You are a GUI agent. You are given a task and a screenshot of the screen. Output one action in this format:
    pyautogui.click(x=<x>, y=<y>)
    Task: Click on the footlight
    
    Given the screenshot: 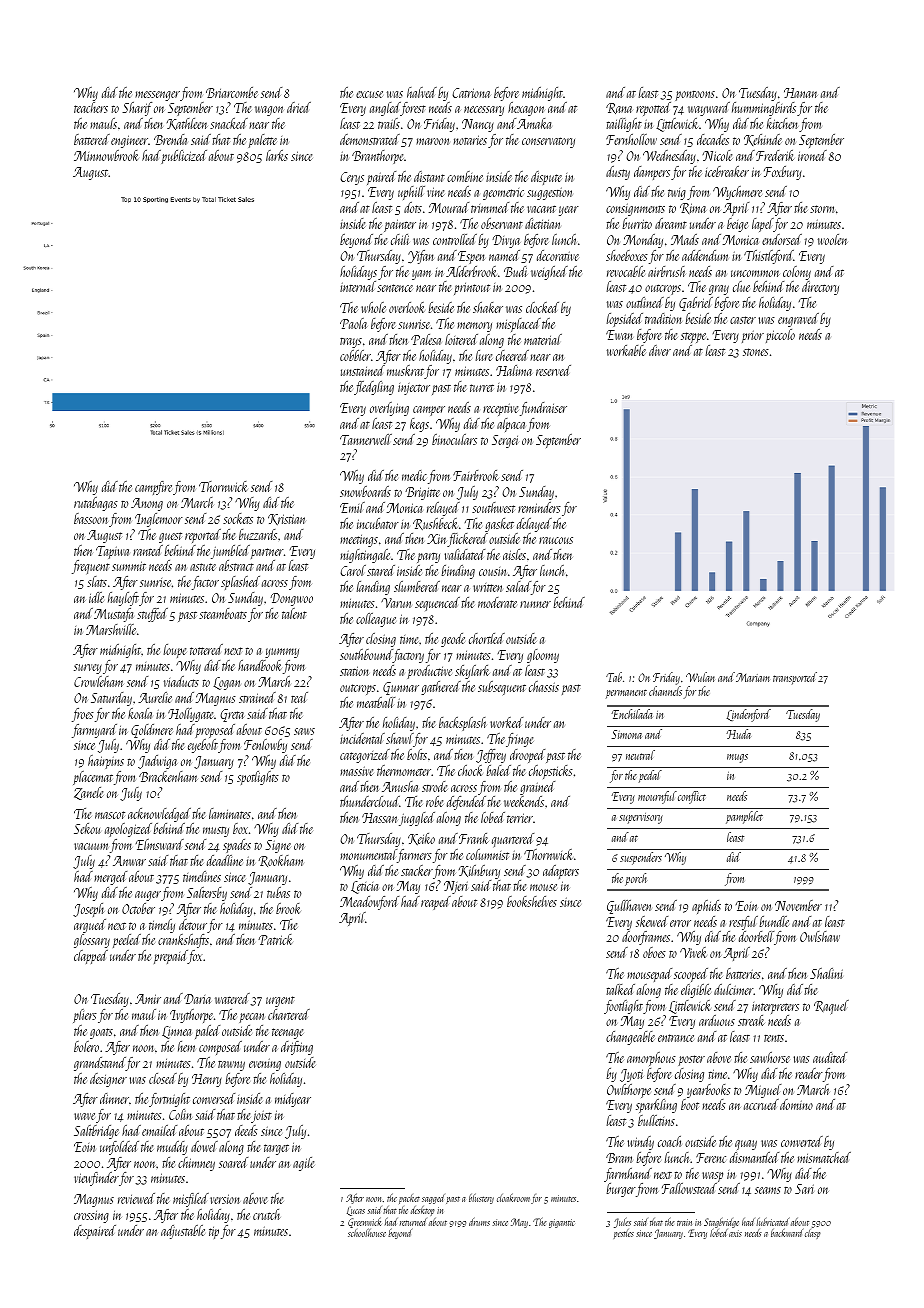 What is the action you would take?
    pyautogui.click(x=623, y=1007)
